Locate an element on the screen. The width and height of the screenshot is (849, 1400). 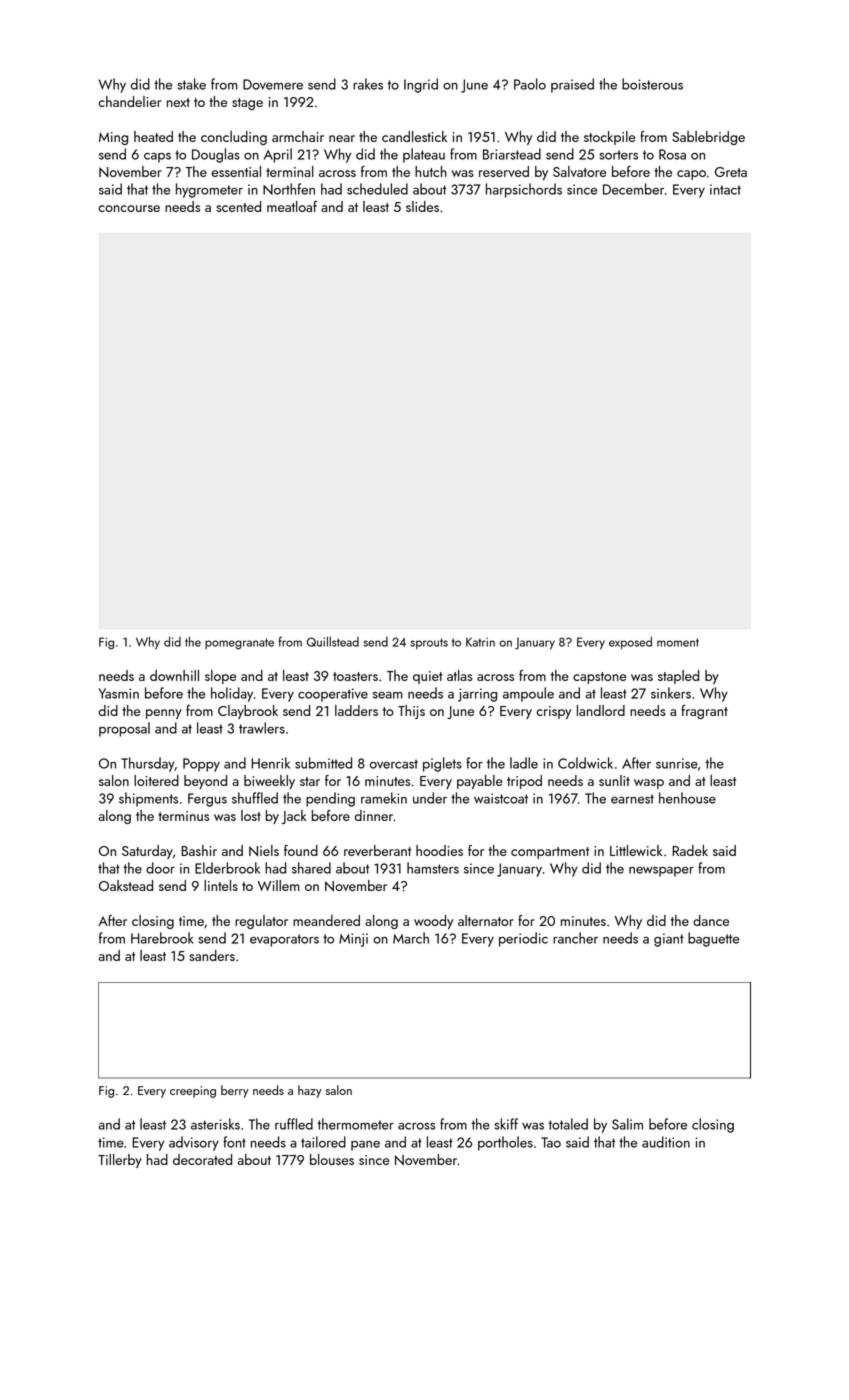
hazy is located at coordinates (310, 1091).
